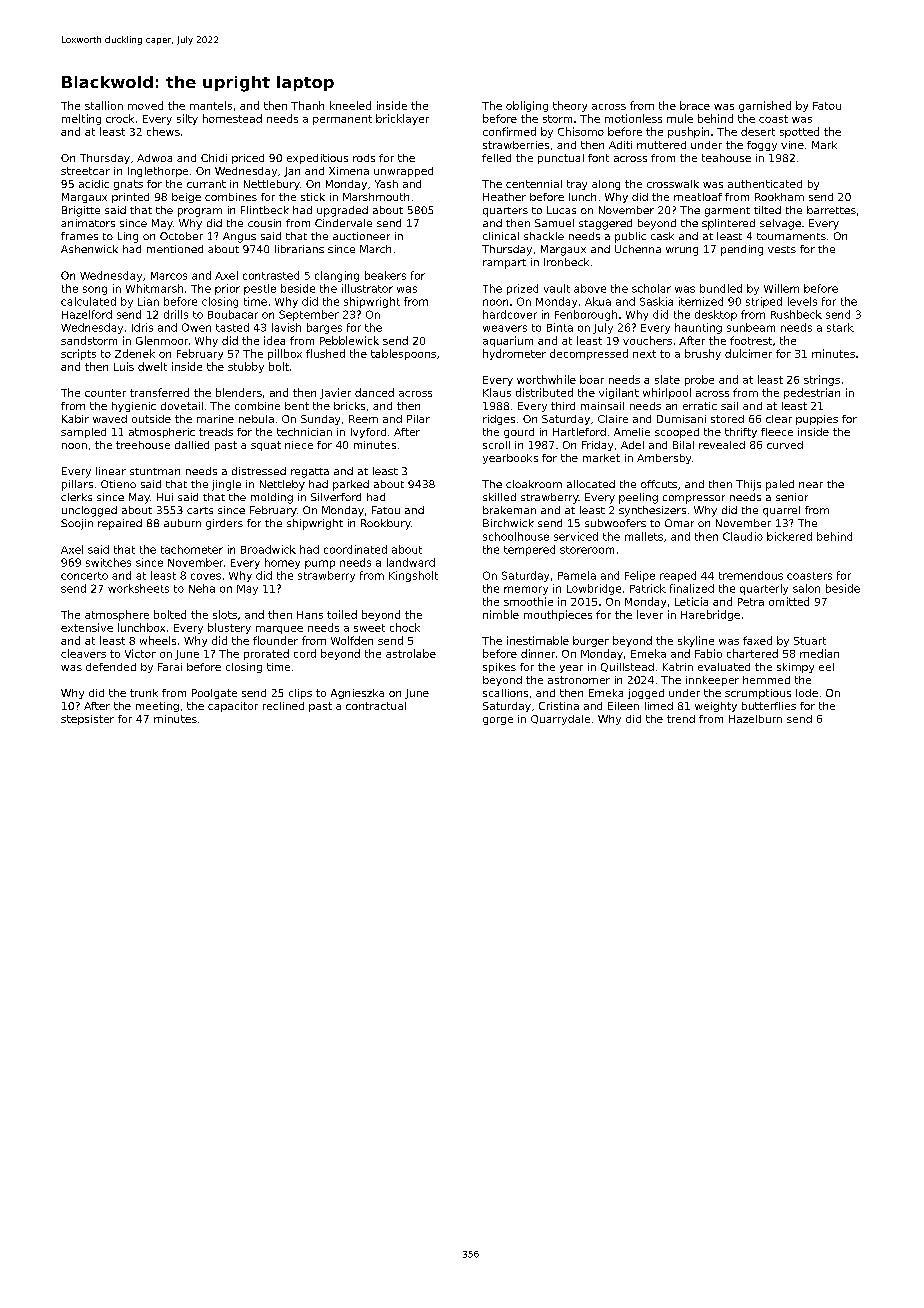 The width and height of the screenshot is (924, 1308). Describe the element at coordinates (351, 485) in the screenshot. I see `parked` at that location.
